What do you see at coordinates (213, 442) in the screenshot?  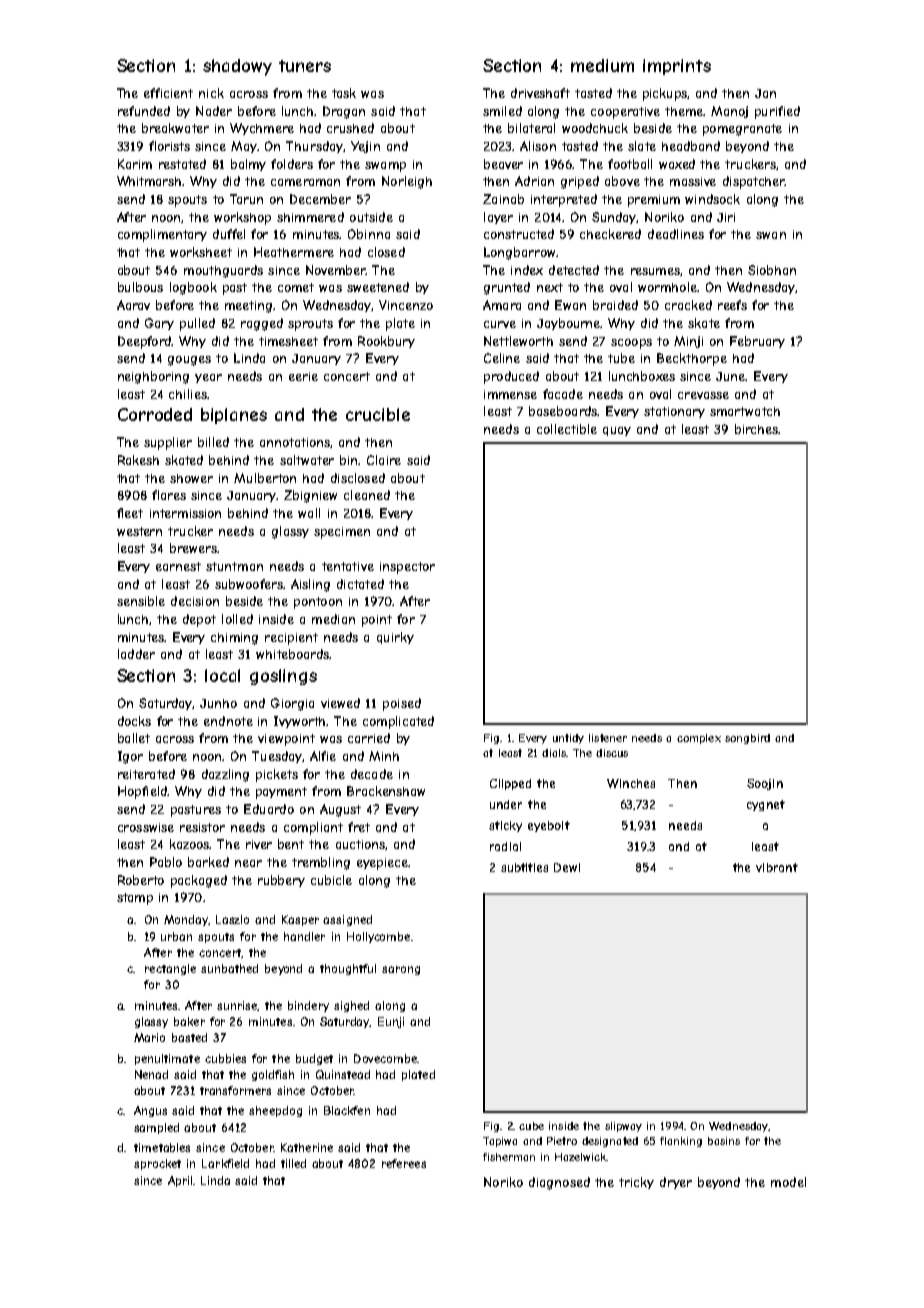 I see `billed` at bounding box center [213, 442].
